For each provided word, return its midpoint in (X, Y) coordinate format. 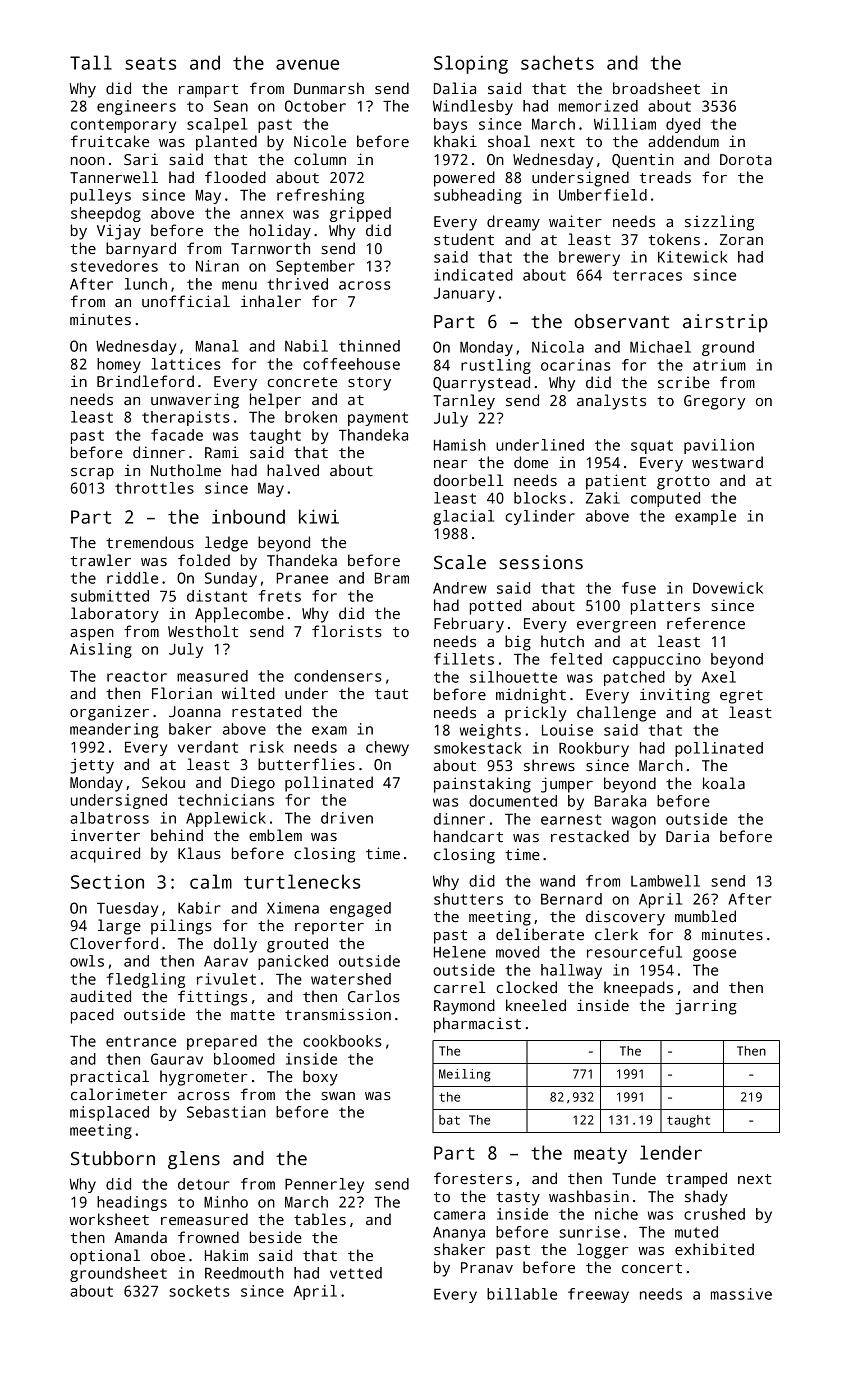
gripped (360, 214)
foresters (473, 1178)
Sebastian (226, 1112)
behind (177, 835)
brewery (589, 258)
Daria (687, 836)
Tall (91, 62)
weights (490, 731)
